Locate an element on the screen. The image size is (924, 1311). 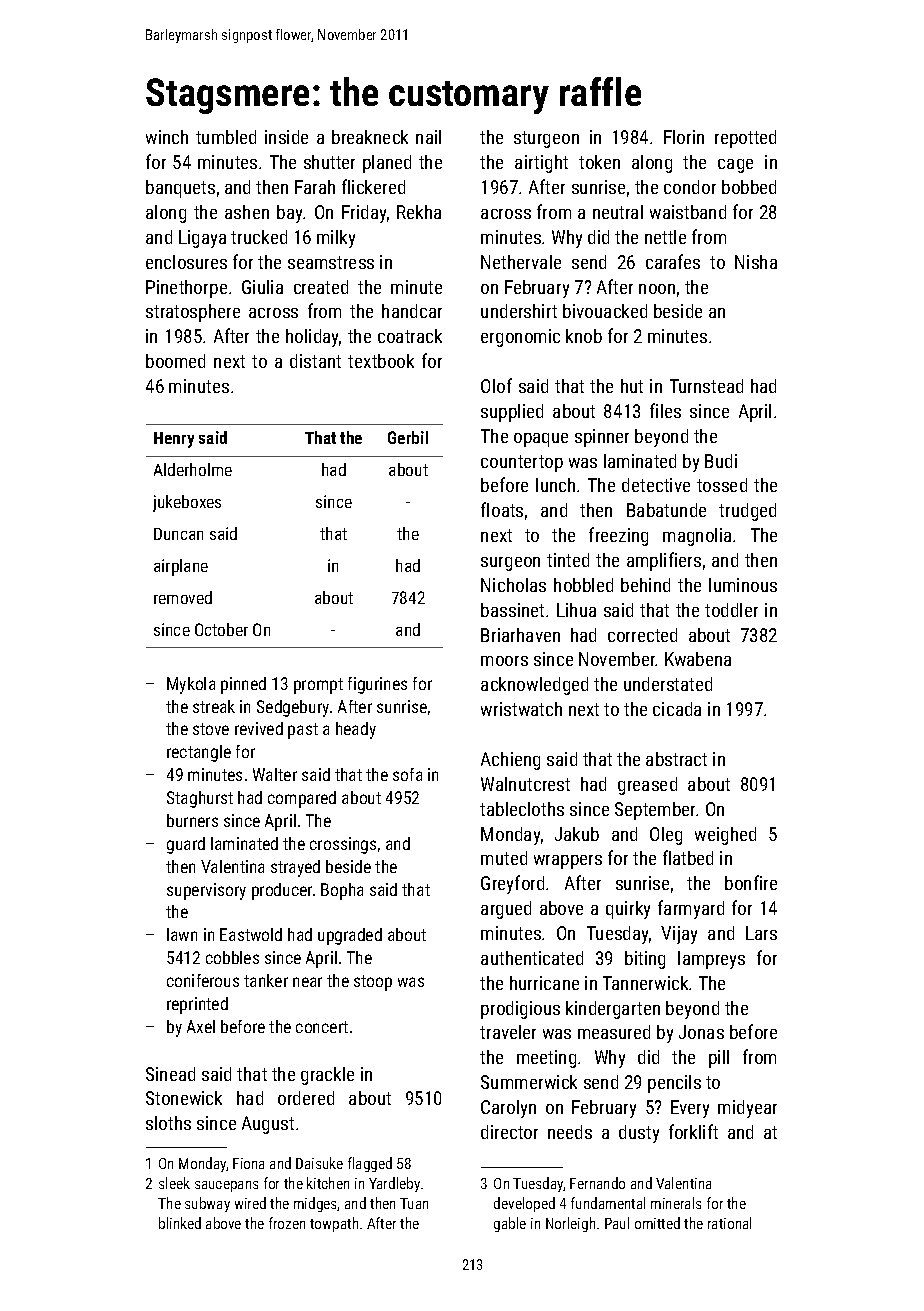
breakneck is located at coordinates (370, 137).
